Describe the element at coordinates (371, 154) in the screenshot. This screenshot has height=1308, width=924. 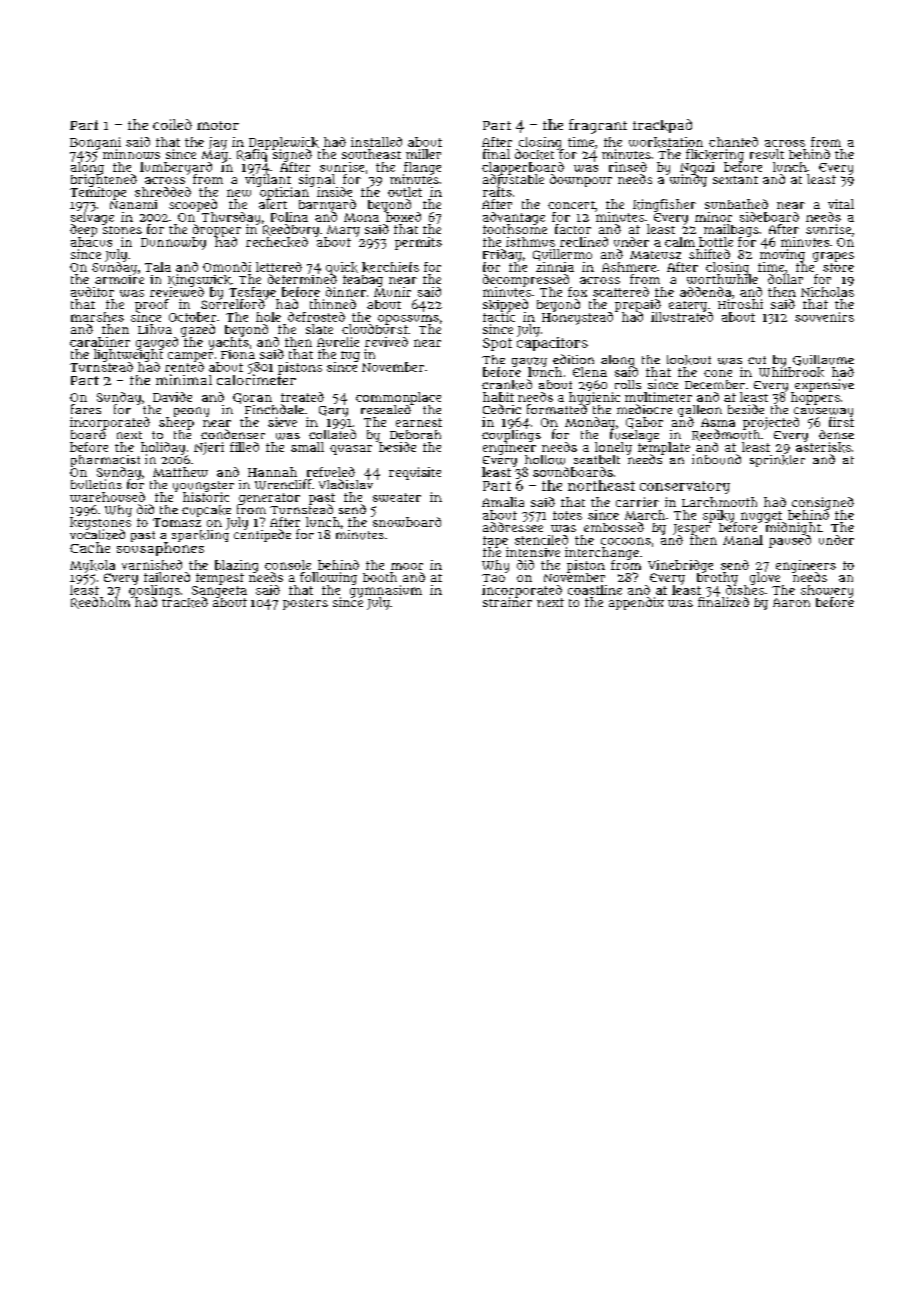
I see `southeast` at that location.
